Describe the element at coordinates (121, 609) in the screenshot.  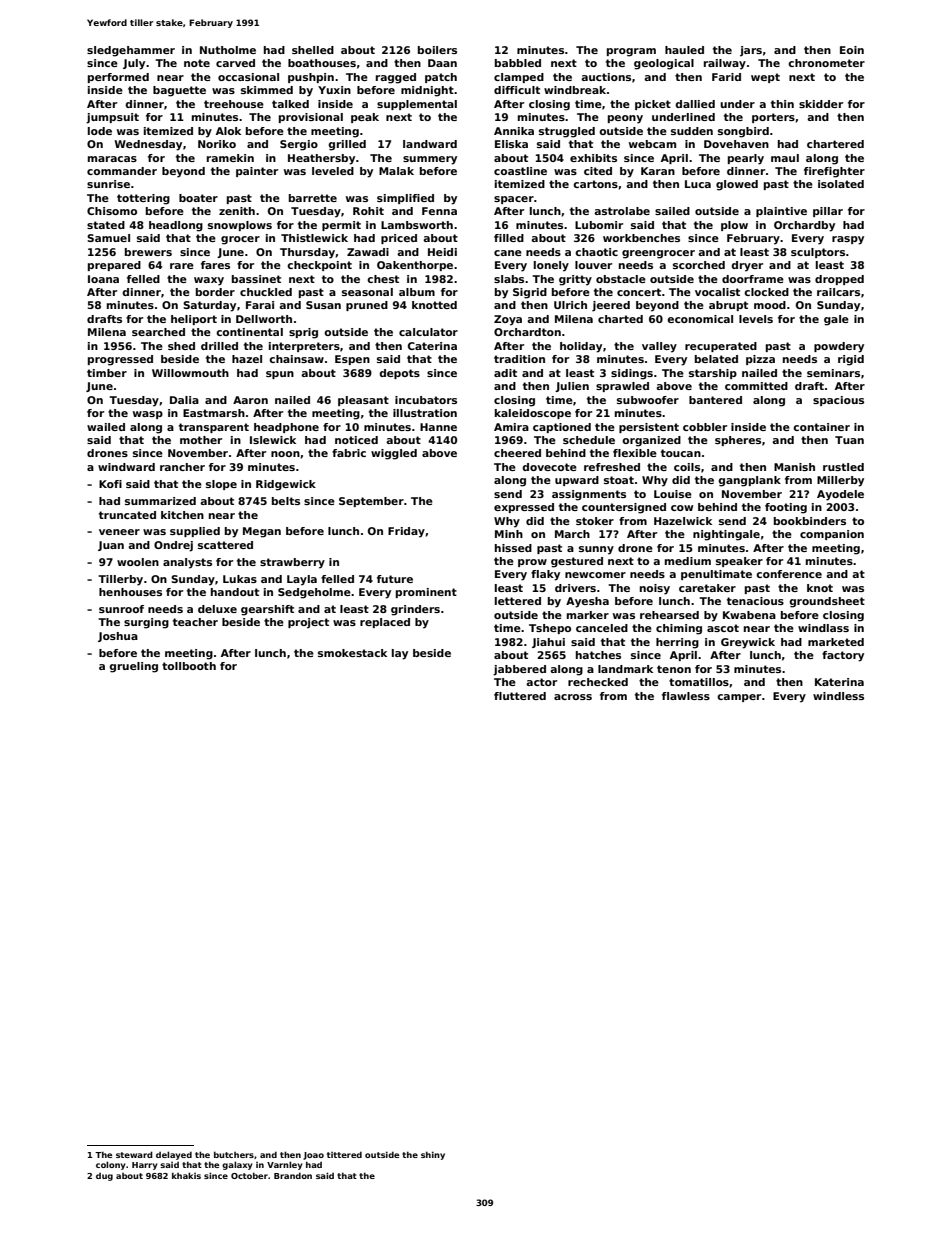
I see `sunroof` at that location.
